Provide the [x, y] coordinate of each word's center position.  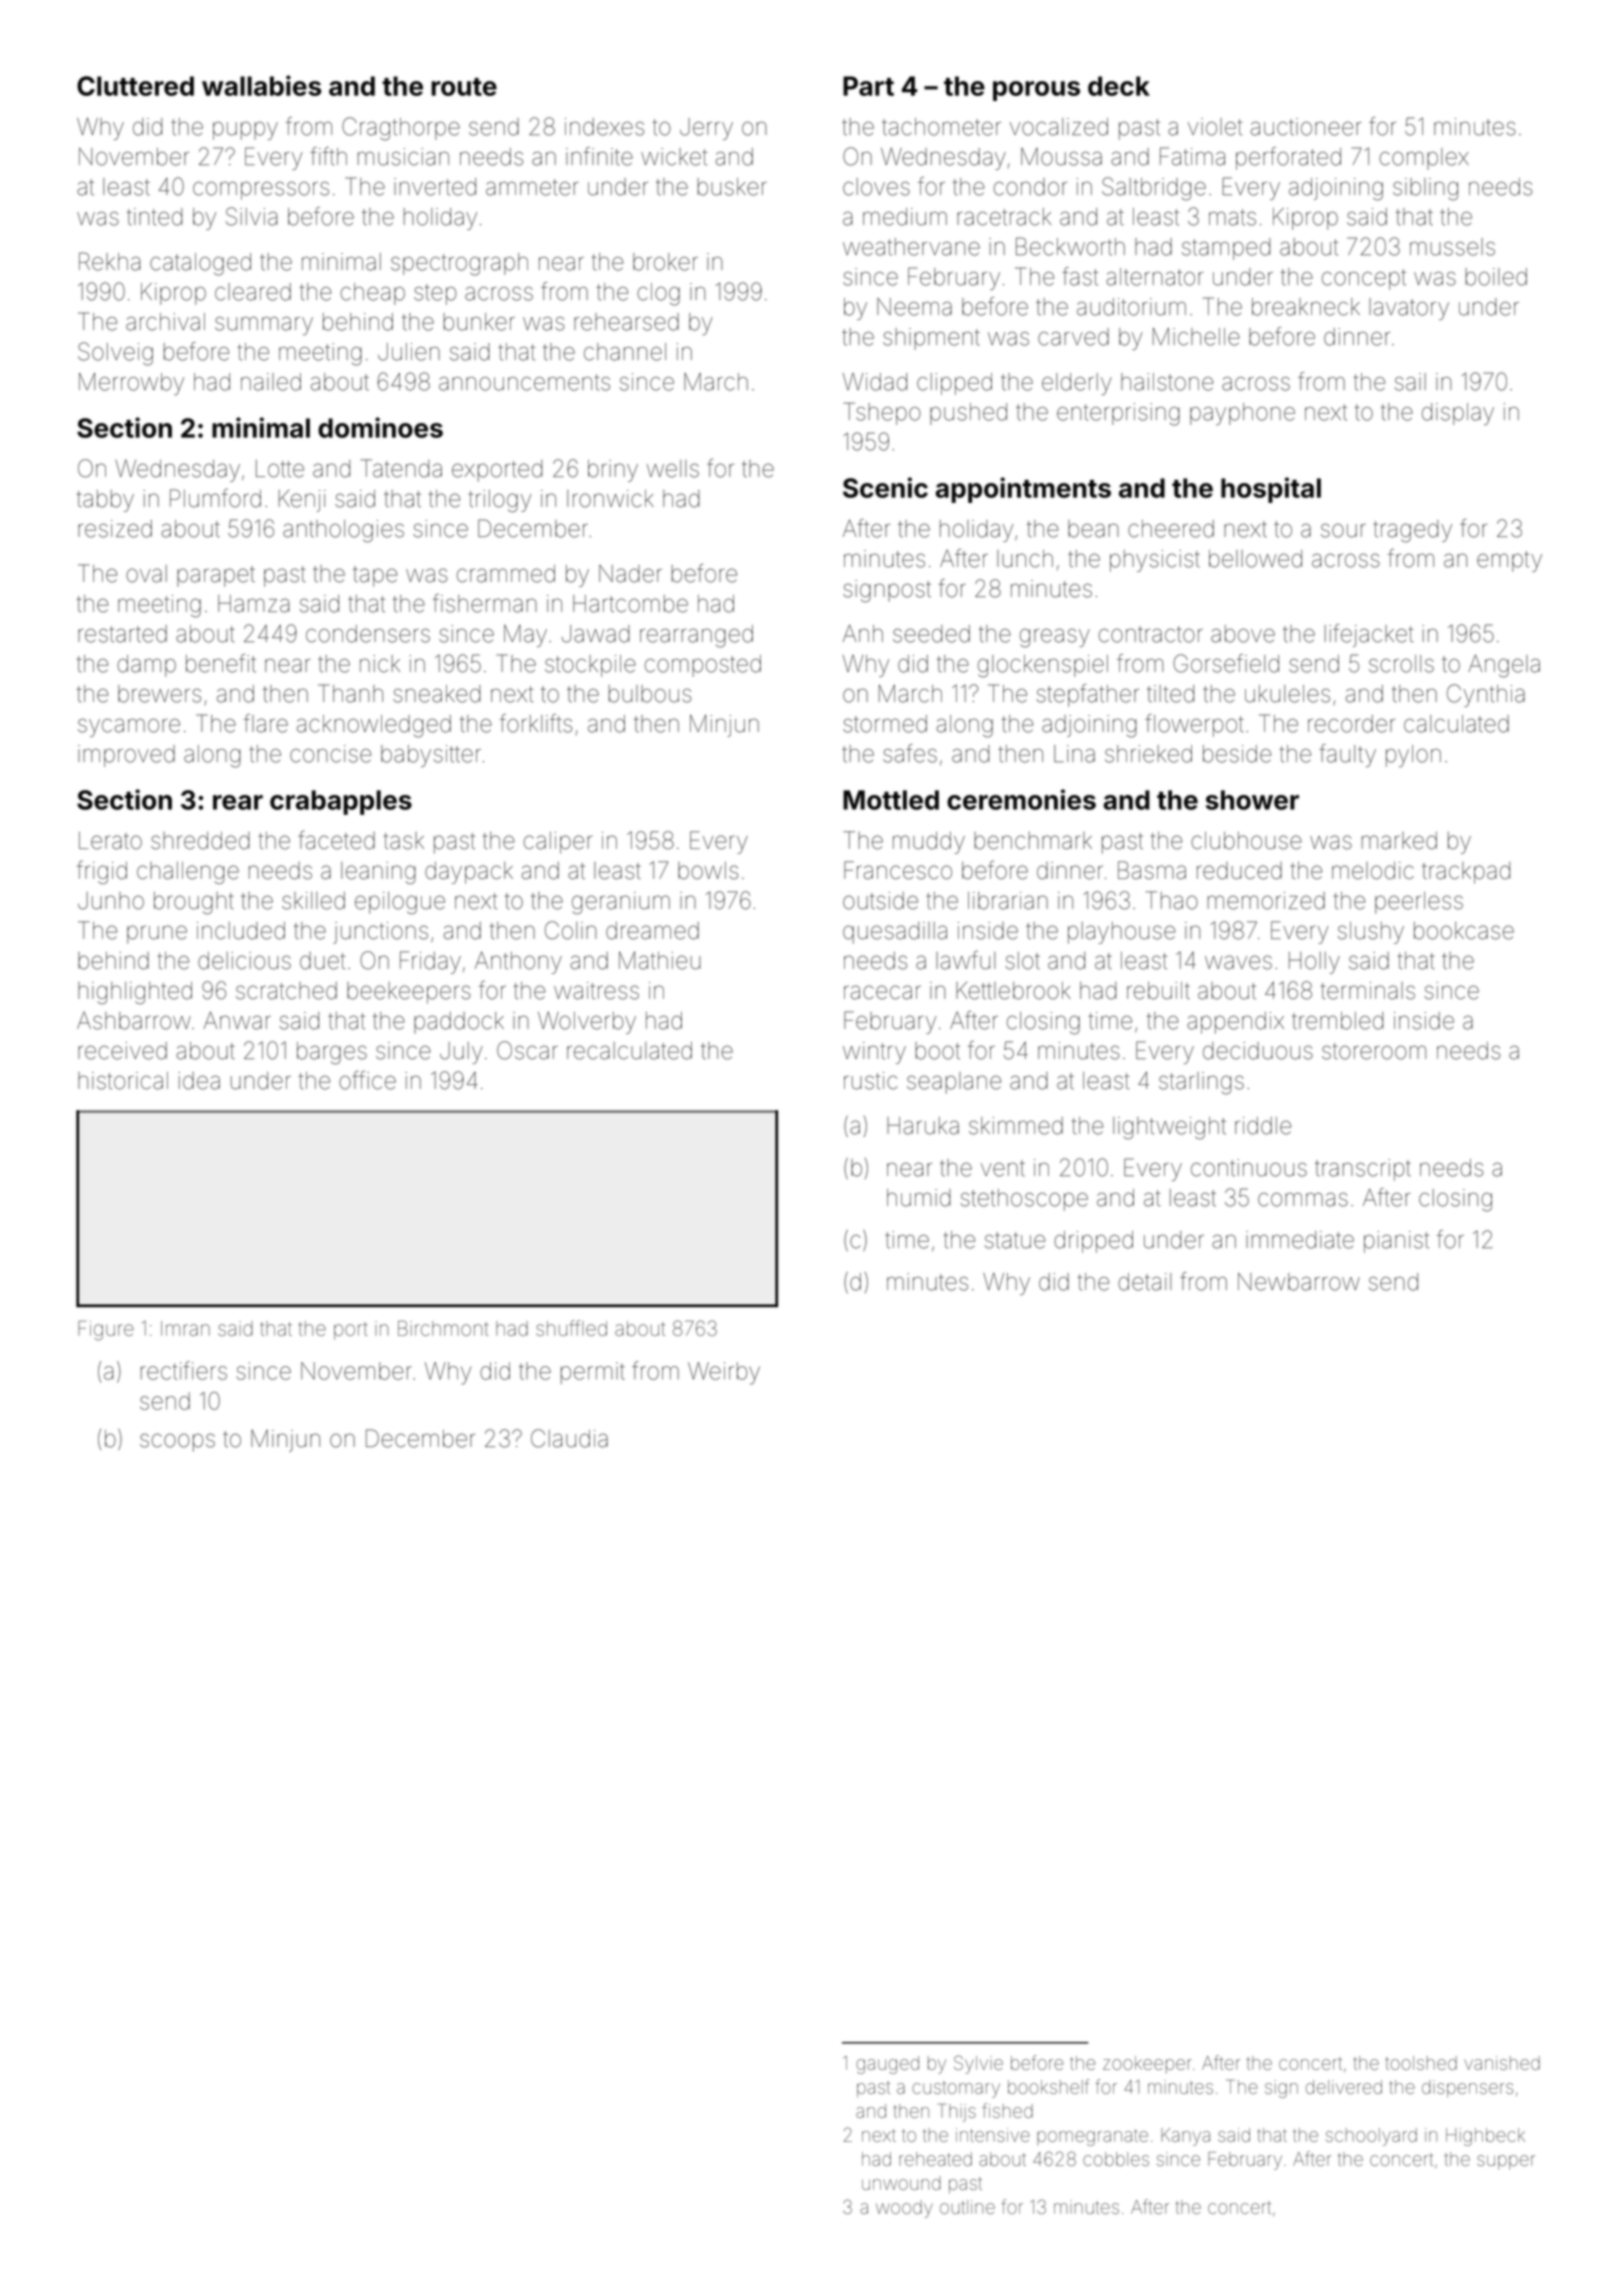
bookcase [1464, 931]
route [464, 87]
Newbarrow [1299, 1282]
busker [732, 187]
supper [1506, 2162]
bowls [708, 870]
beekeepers [409, 993]
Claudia [569, 1438]
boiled [1496, 277]
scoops [177, 1442]
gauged [887, 2065]
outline [967, 2207]
